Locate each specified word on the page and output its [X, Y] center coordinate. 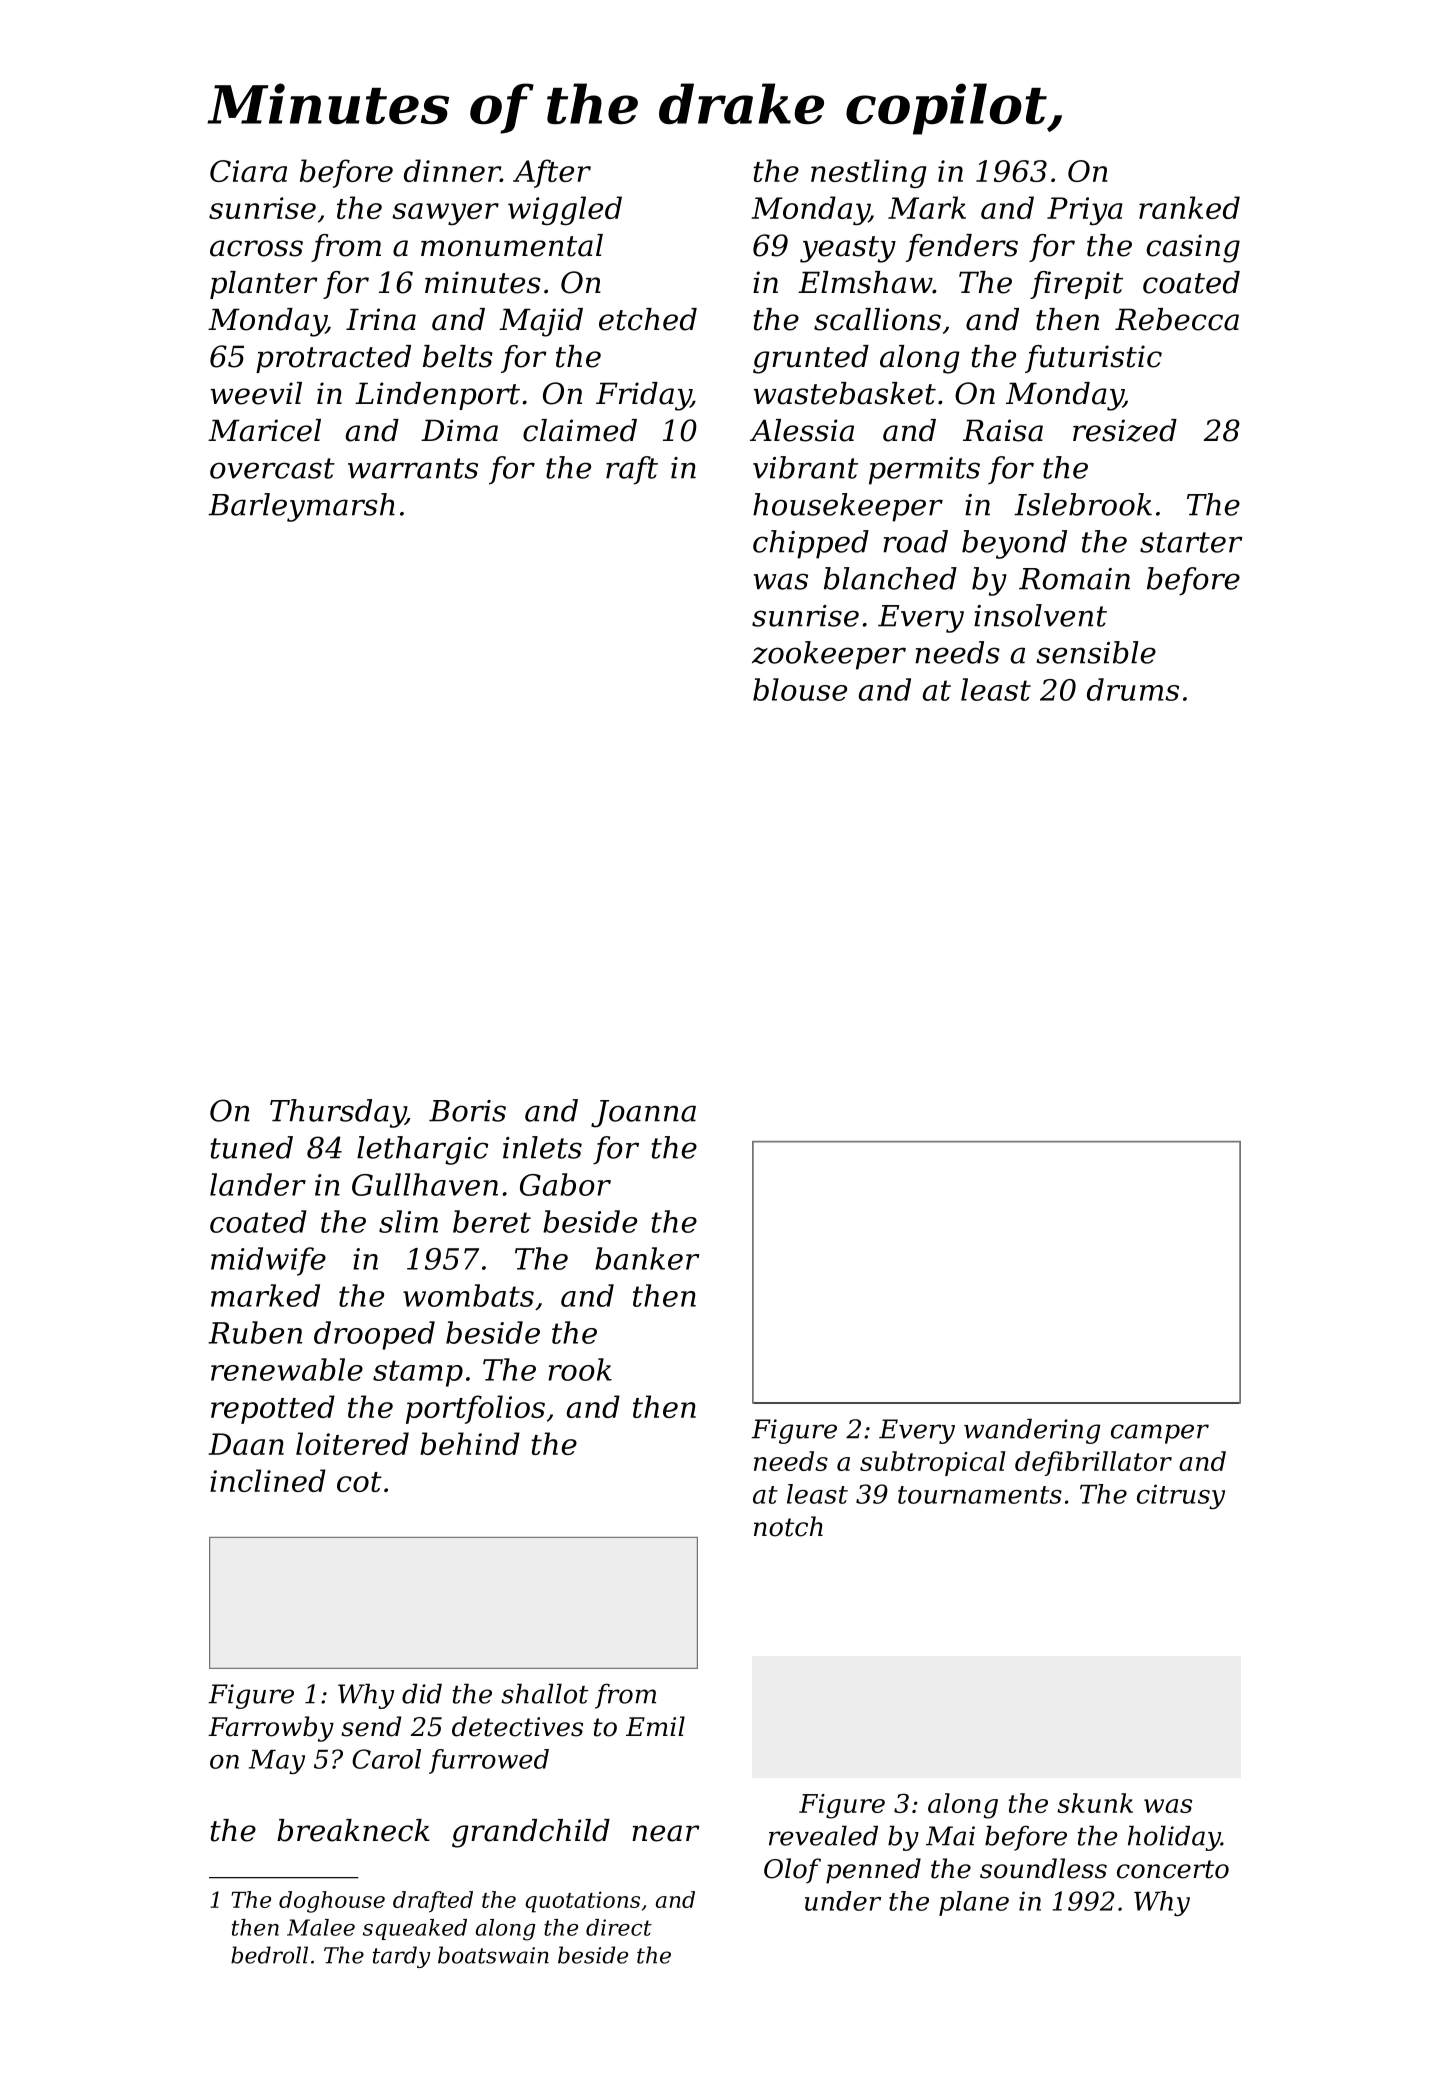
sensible [1096, 652]
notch [788, 1526]
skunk [1095, 1803]
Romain [1074, 579]
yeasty [848, 249]
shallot [544, 1693]
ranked [1189, 207]
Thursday [338, 1113]
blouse [800, 689]
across [256, 248]
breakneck [353, 1830]
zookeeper [829, 655]
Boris [467, 1111]
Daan [246, 1444]
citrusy [1181, 1496]
